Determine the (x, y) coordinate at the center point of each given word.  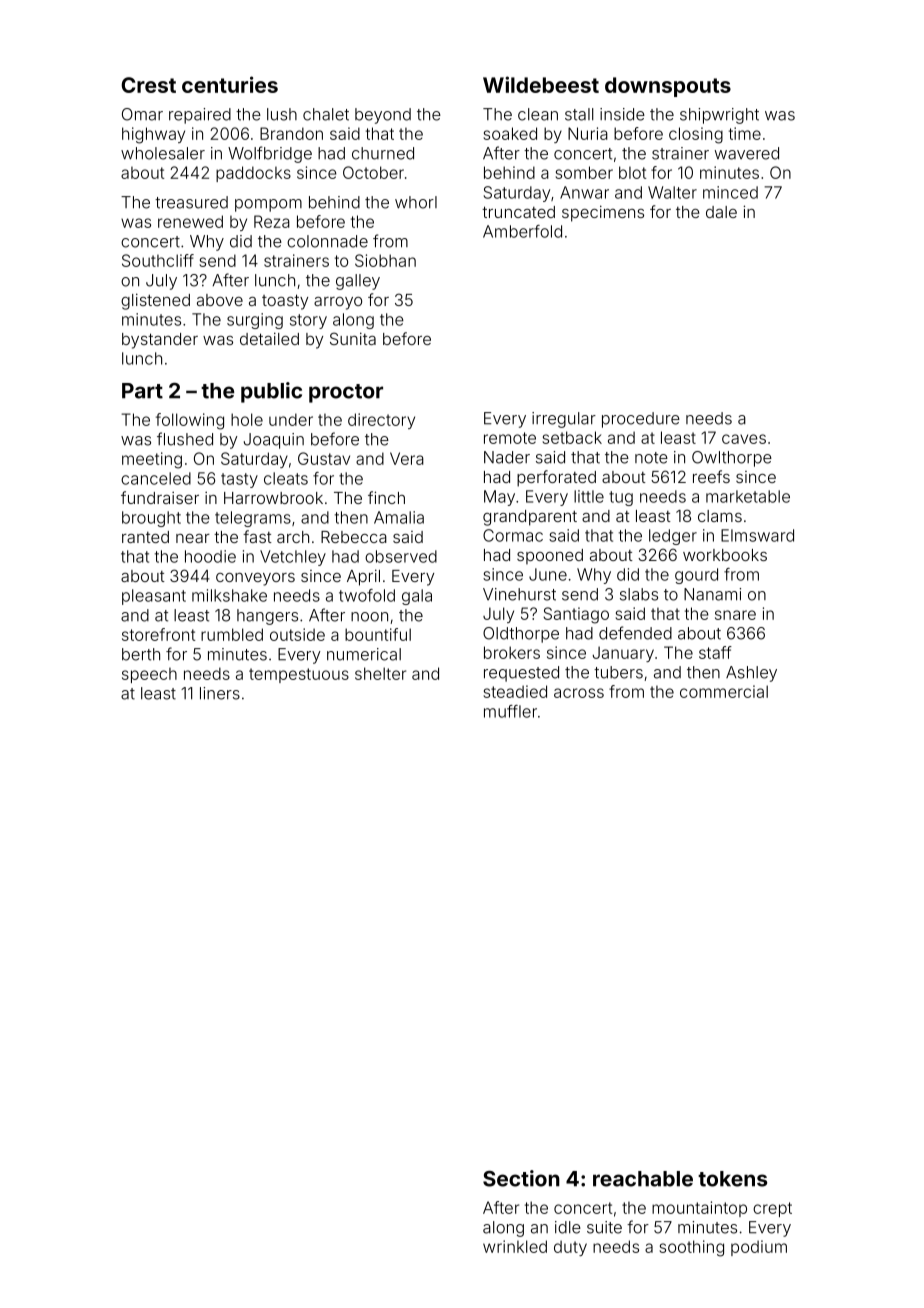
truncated (518, 212)
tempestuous (299, 675)
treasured (191, 202)
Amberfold (522, 231)
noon (369, 617)
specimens (603, 213)
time (745, 133)
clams (720, 516)
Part (142, 391)
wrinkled (515, 1246)
